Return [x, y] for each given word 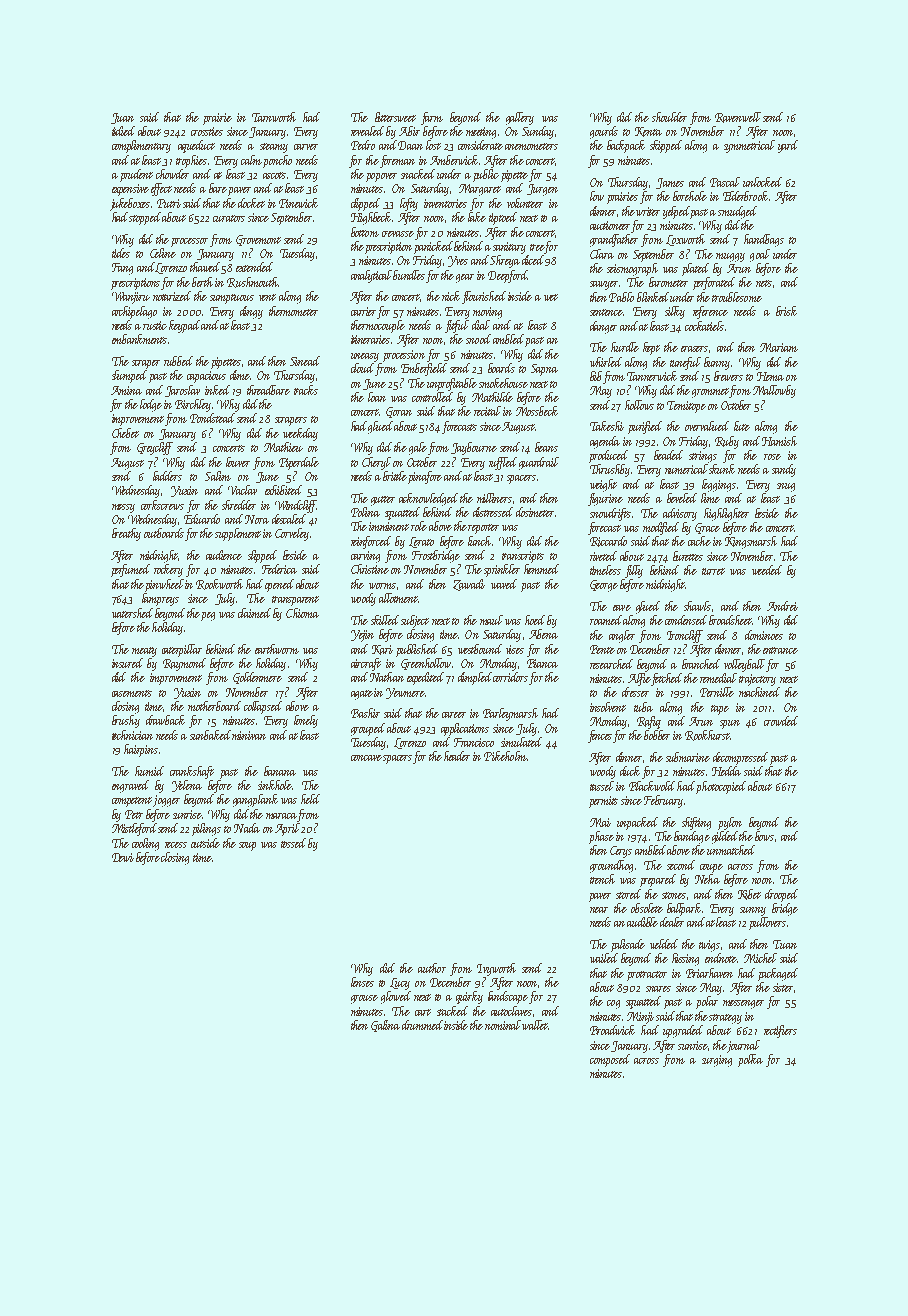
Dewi [123, 857]
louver [238, 462]
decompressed [740, 758]
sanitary [509, 248]
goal [760, 255]
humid [149, 771]
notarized [172, 296]
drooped [781, 895]
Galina [385, 1026]
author [432, 968]
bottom [365, 232]
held [310, 799]
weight [603, 485]
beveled [682, 498]
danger [603, 327]
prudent [136, 175]
